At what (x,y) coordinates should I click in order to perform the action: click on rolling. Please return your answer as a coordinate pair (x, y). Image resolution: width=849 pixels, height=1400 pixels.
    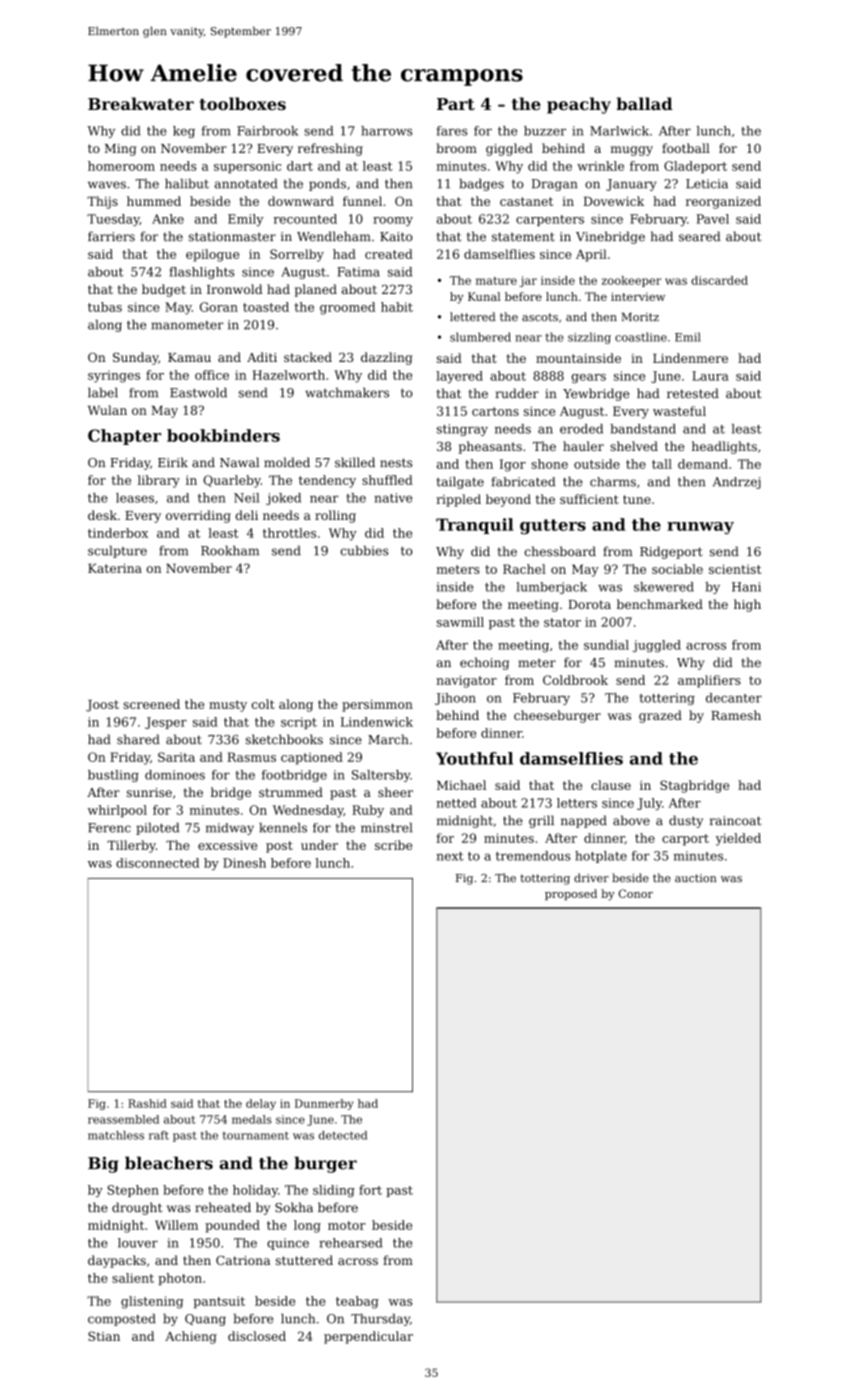
    Looking at the image, I should click on (335, 516).
